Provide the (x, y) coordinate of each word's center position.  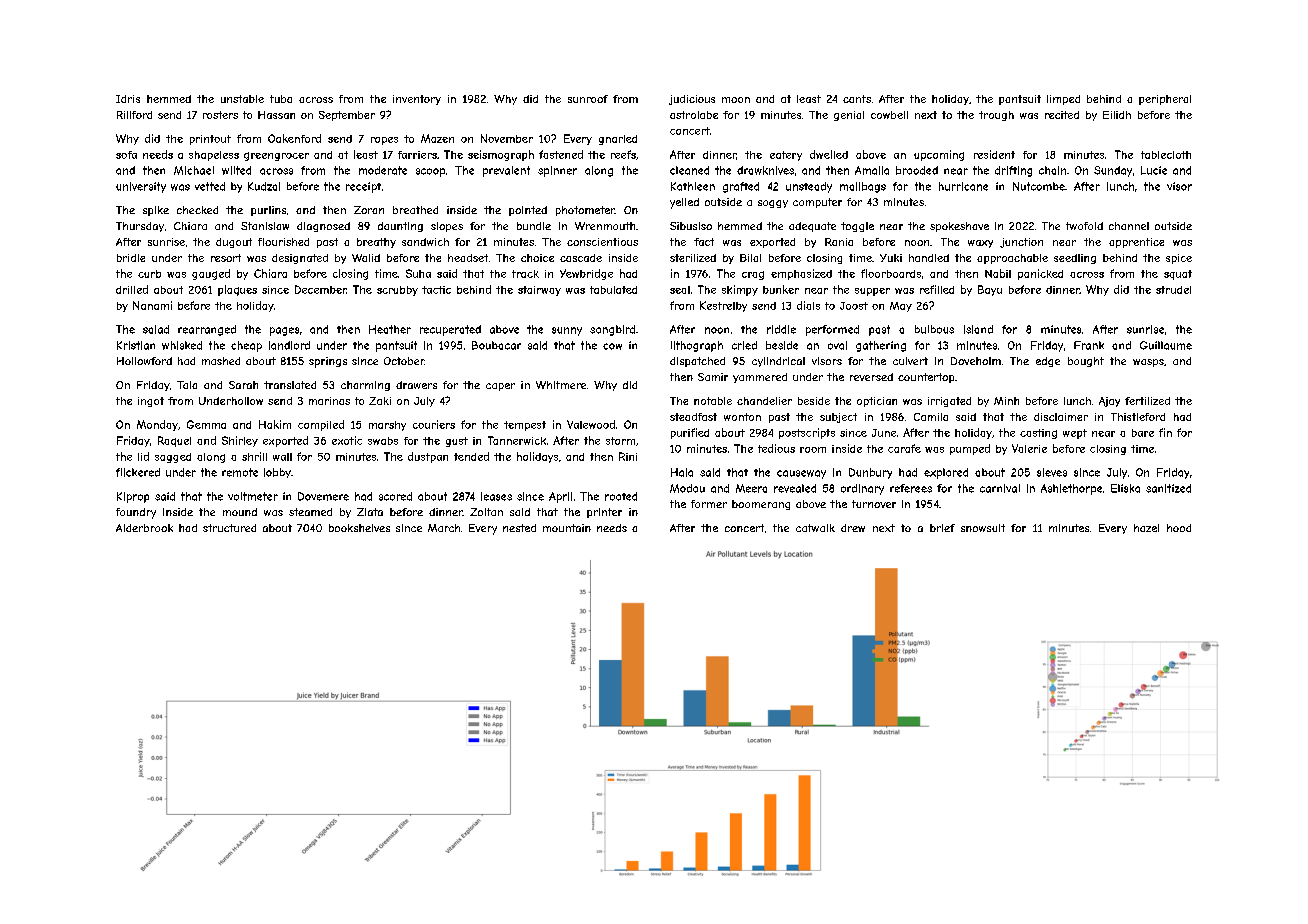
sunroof (588, 99)
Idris (128, 99)
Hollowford (144, 361)
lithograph (697, 346)
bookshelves (359, 528)
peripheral (1165, 100)
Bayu (990, 290)
